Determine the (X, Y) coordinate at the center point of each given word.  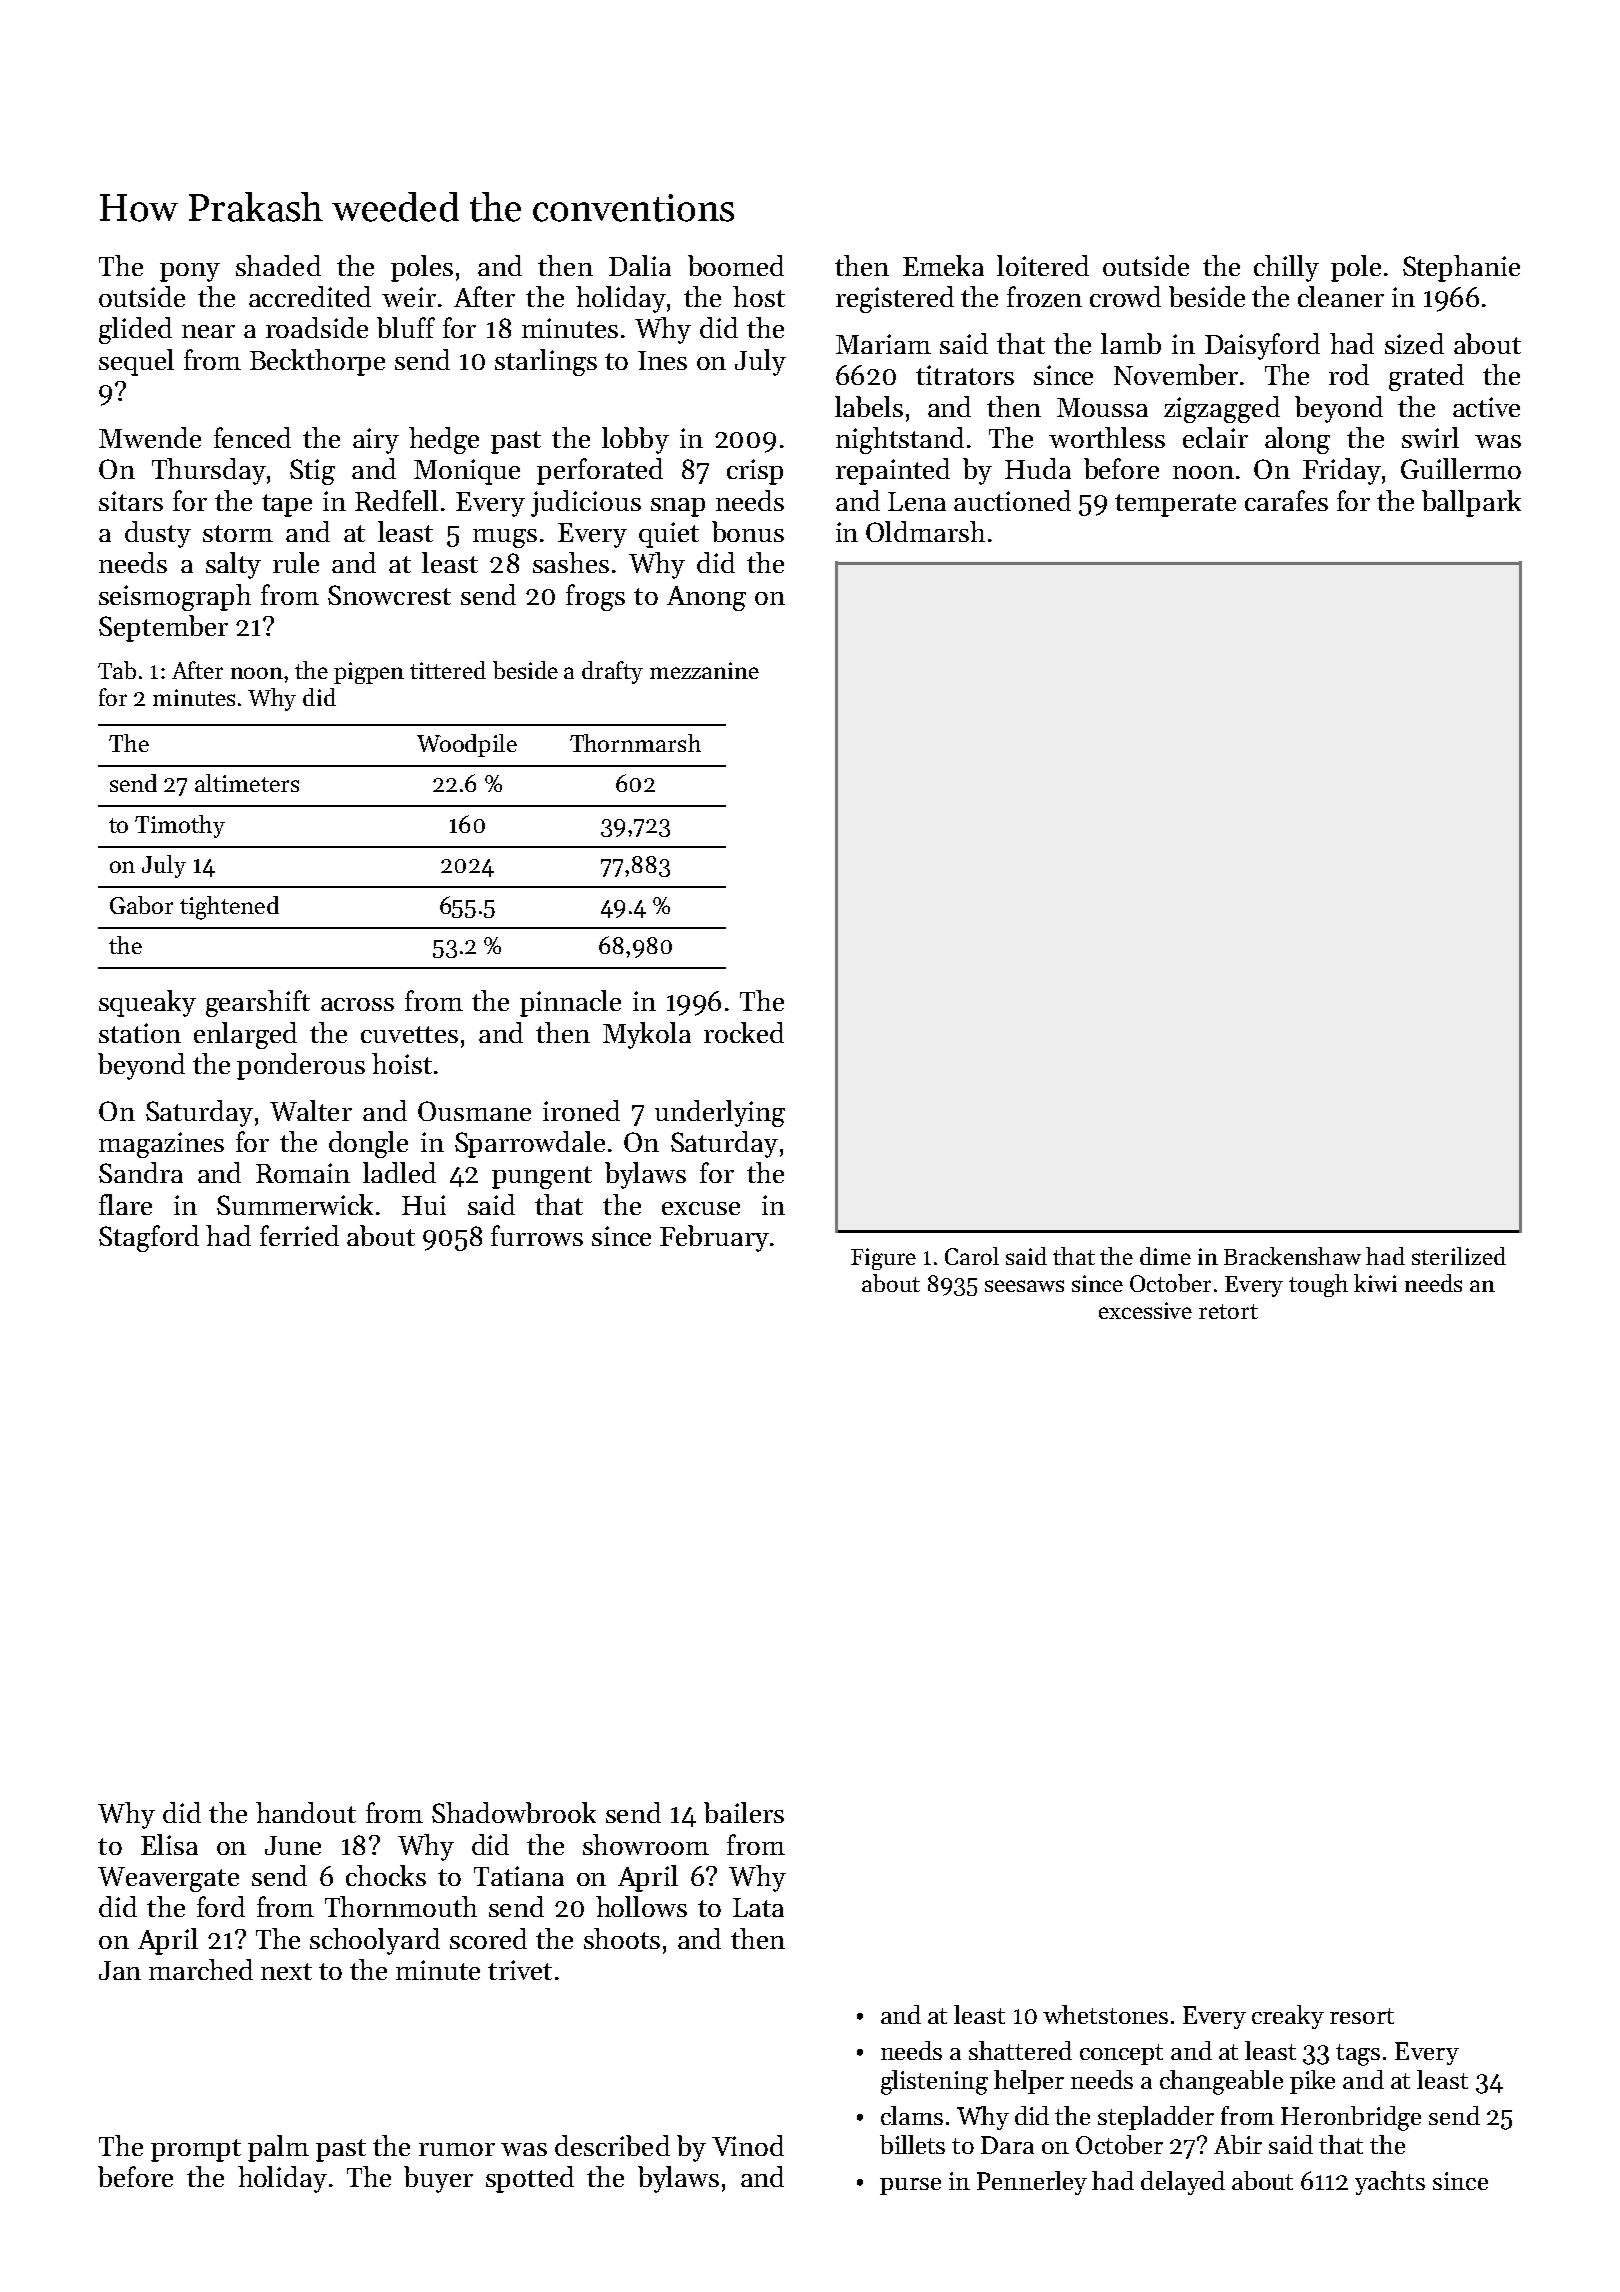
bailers (744, 1812)
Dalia (640, 265)
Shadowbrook (514, 1812)
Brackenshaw (1292, 1256)
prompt (196, 2150)
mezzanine (704, 670)
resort (1362, 2016)
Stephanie (1461, 268)
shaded (278, 265)
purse (910, 2186)
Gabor (141, 905)
